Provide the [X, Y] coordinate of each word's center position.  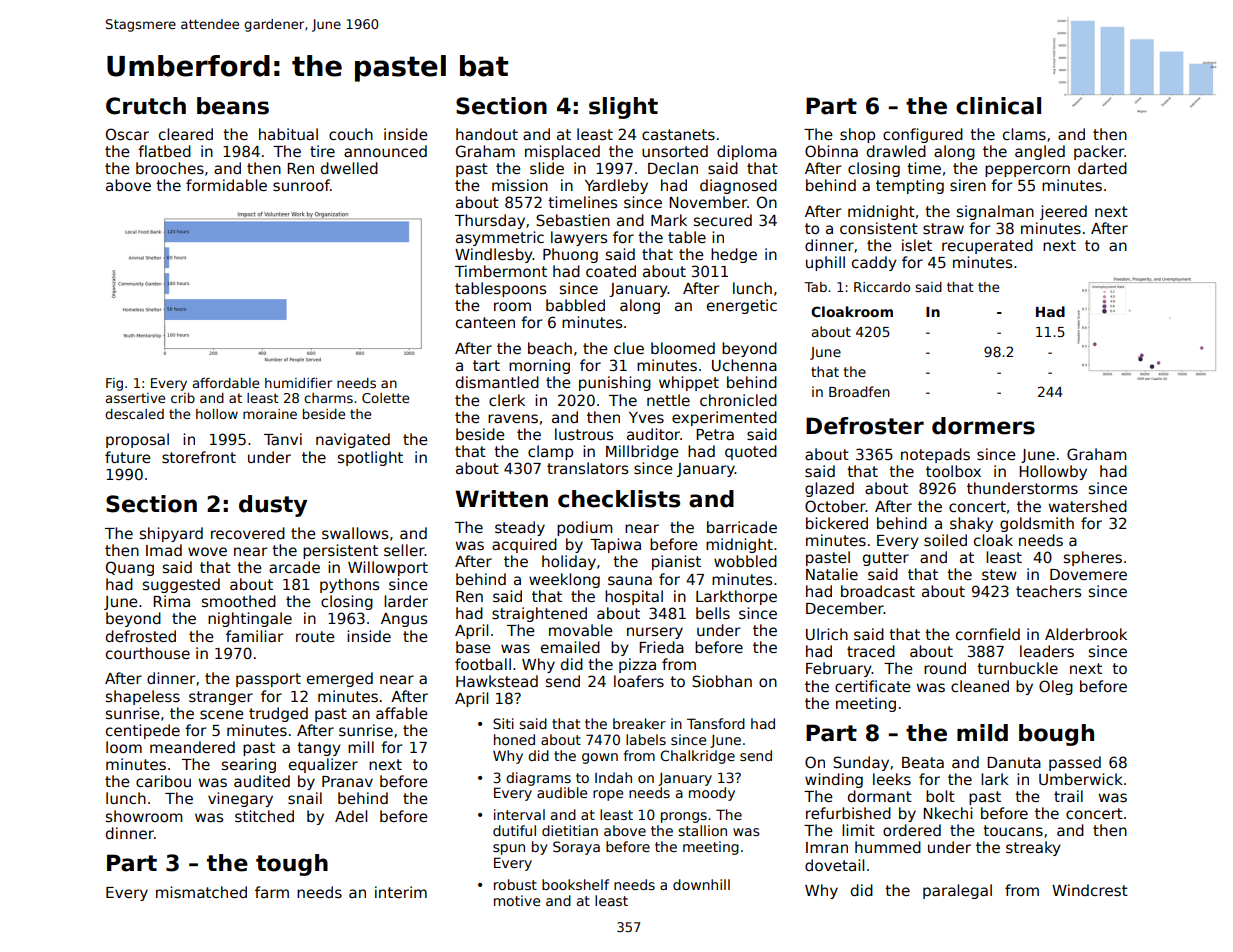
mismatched [201, 892]
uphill [825, 263]
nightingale [250, 619]
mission [520, 185]
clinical [998, 106]
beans [233, 106]
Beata [923, 762]
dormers [983, 426]
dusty [273, 506]
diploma [747, 152]
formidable [226, 185]
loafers [639, 681]
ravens [513, 418]
